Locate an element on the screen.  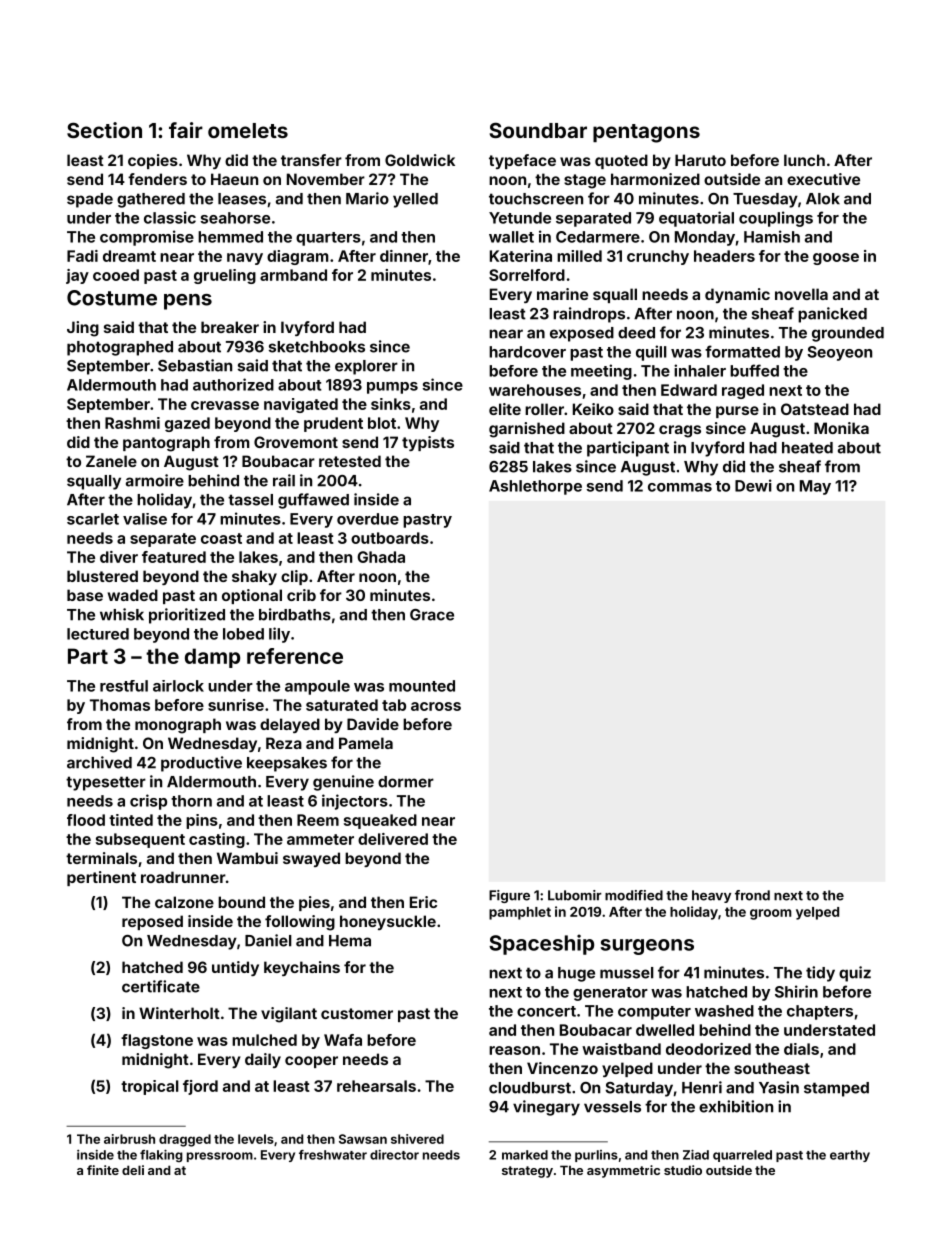
freshwater is located at coordinates (333, 1155).
